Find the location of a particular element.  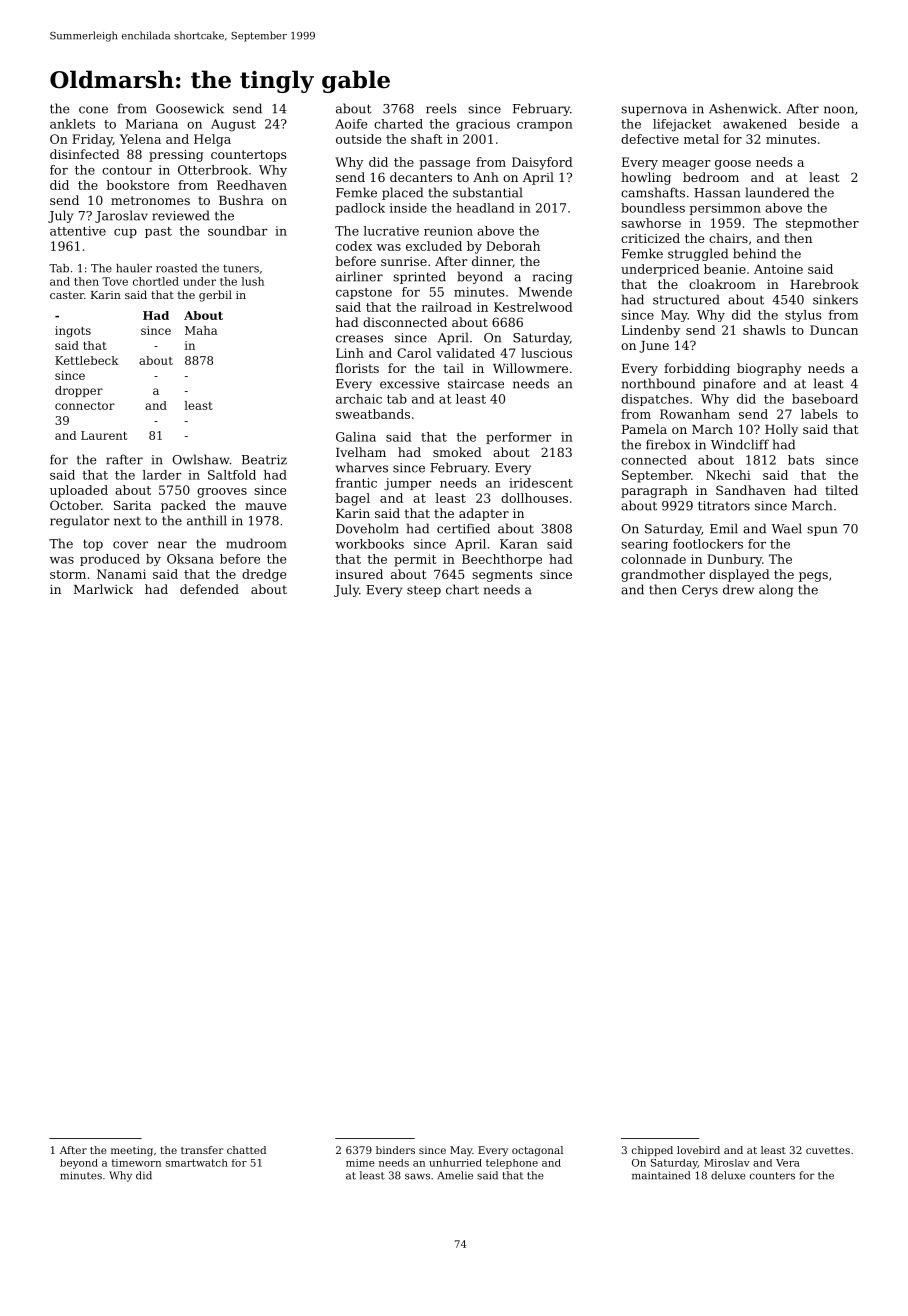

counters is located at coordinates (772, 1176).
